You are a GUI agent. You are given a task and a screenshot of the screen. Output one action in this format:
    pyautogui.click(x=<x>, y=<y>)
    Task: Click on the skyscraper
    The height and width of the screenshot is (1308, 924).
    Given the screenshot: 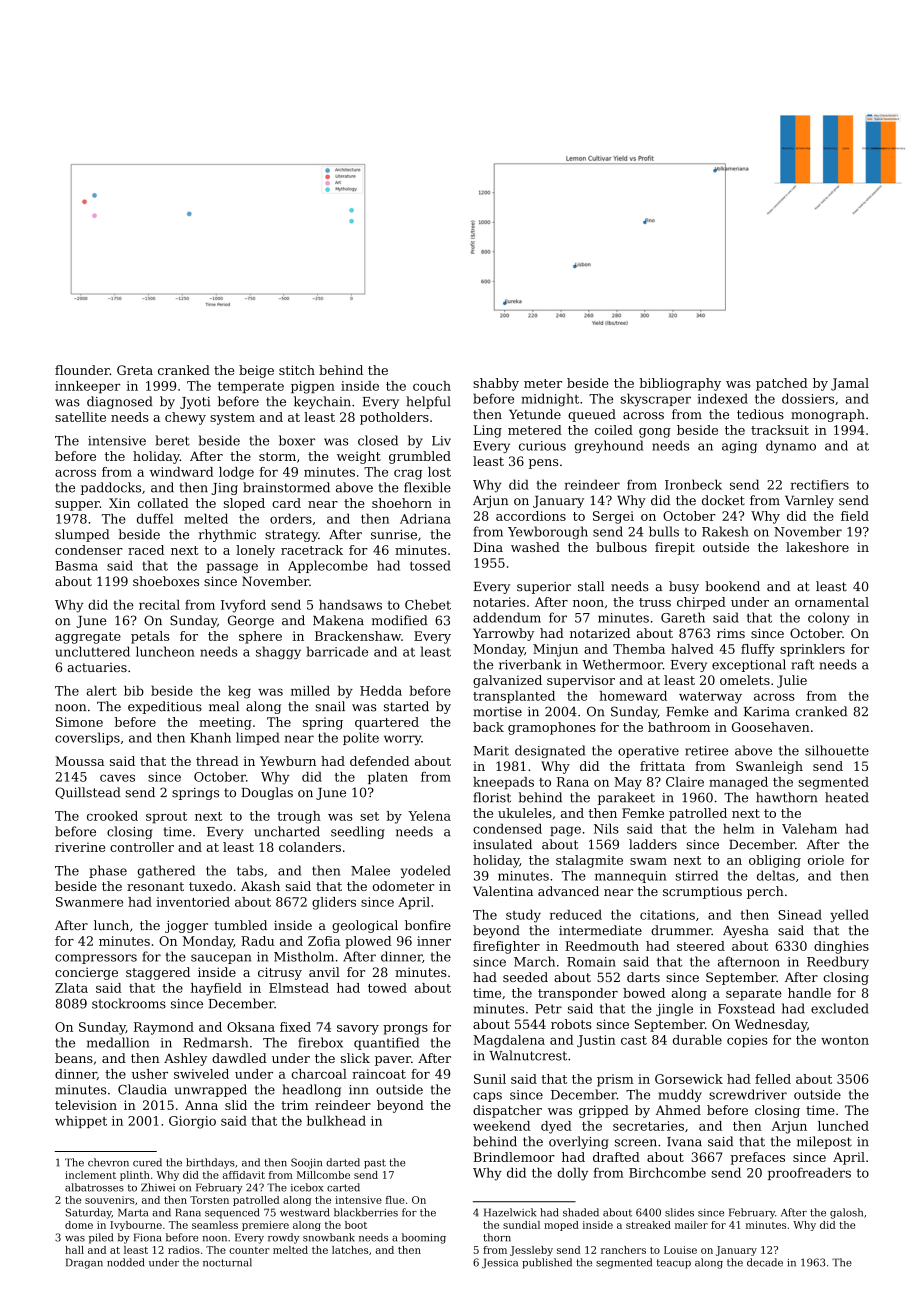 What is the action you would take?
    pyautogui.click(x=655, y=400)
